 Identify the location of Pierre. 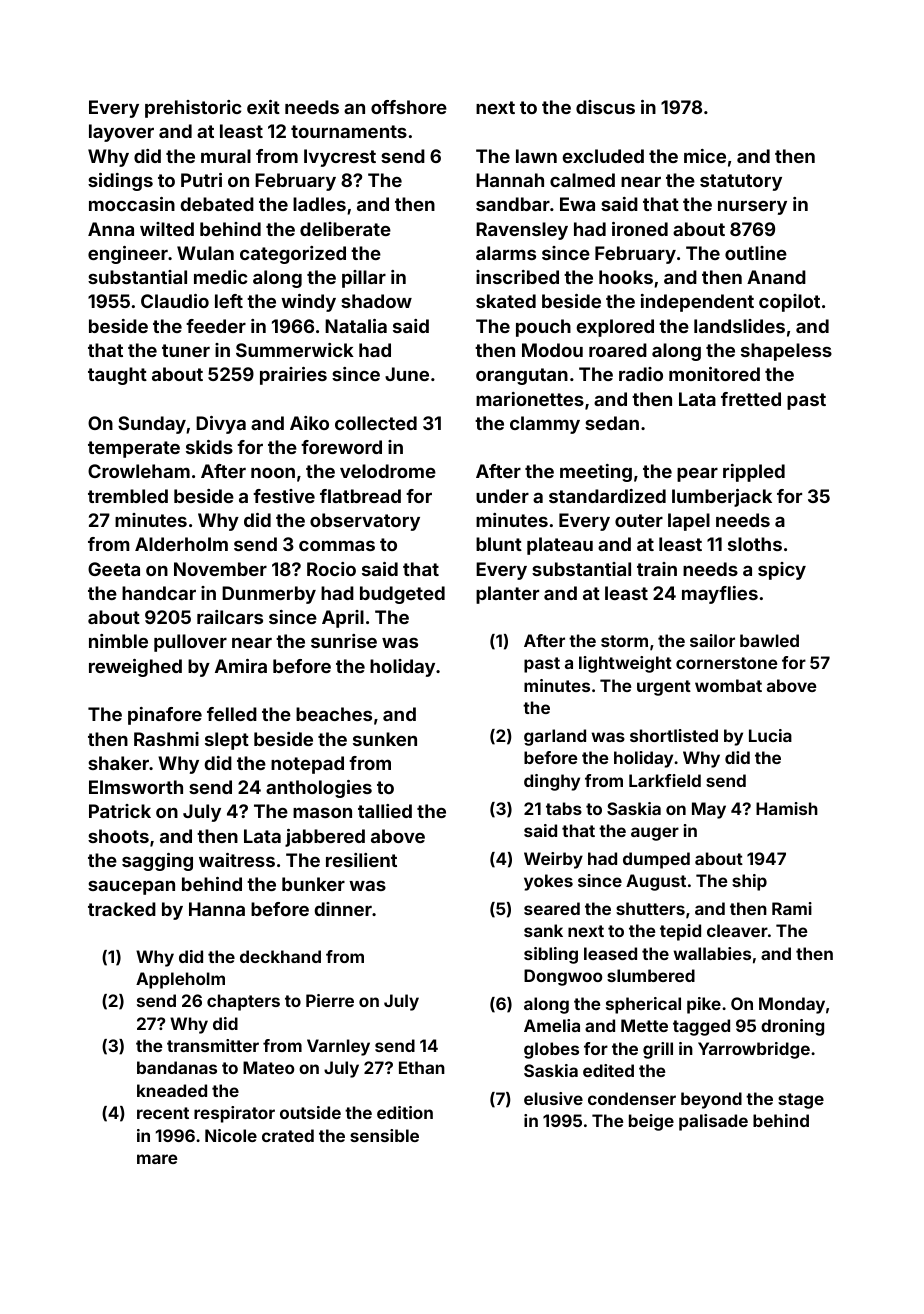
(330, 1000).
